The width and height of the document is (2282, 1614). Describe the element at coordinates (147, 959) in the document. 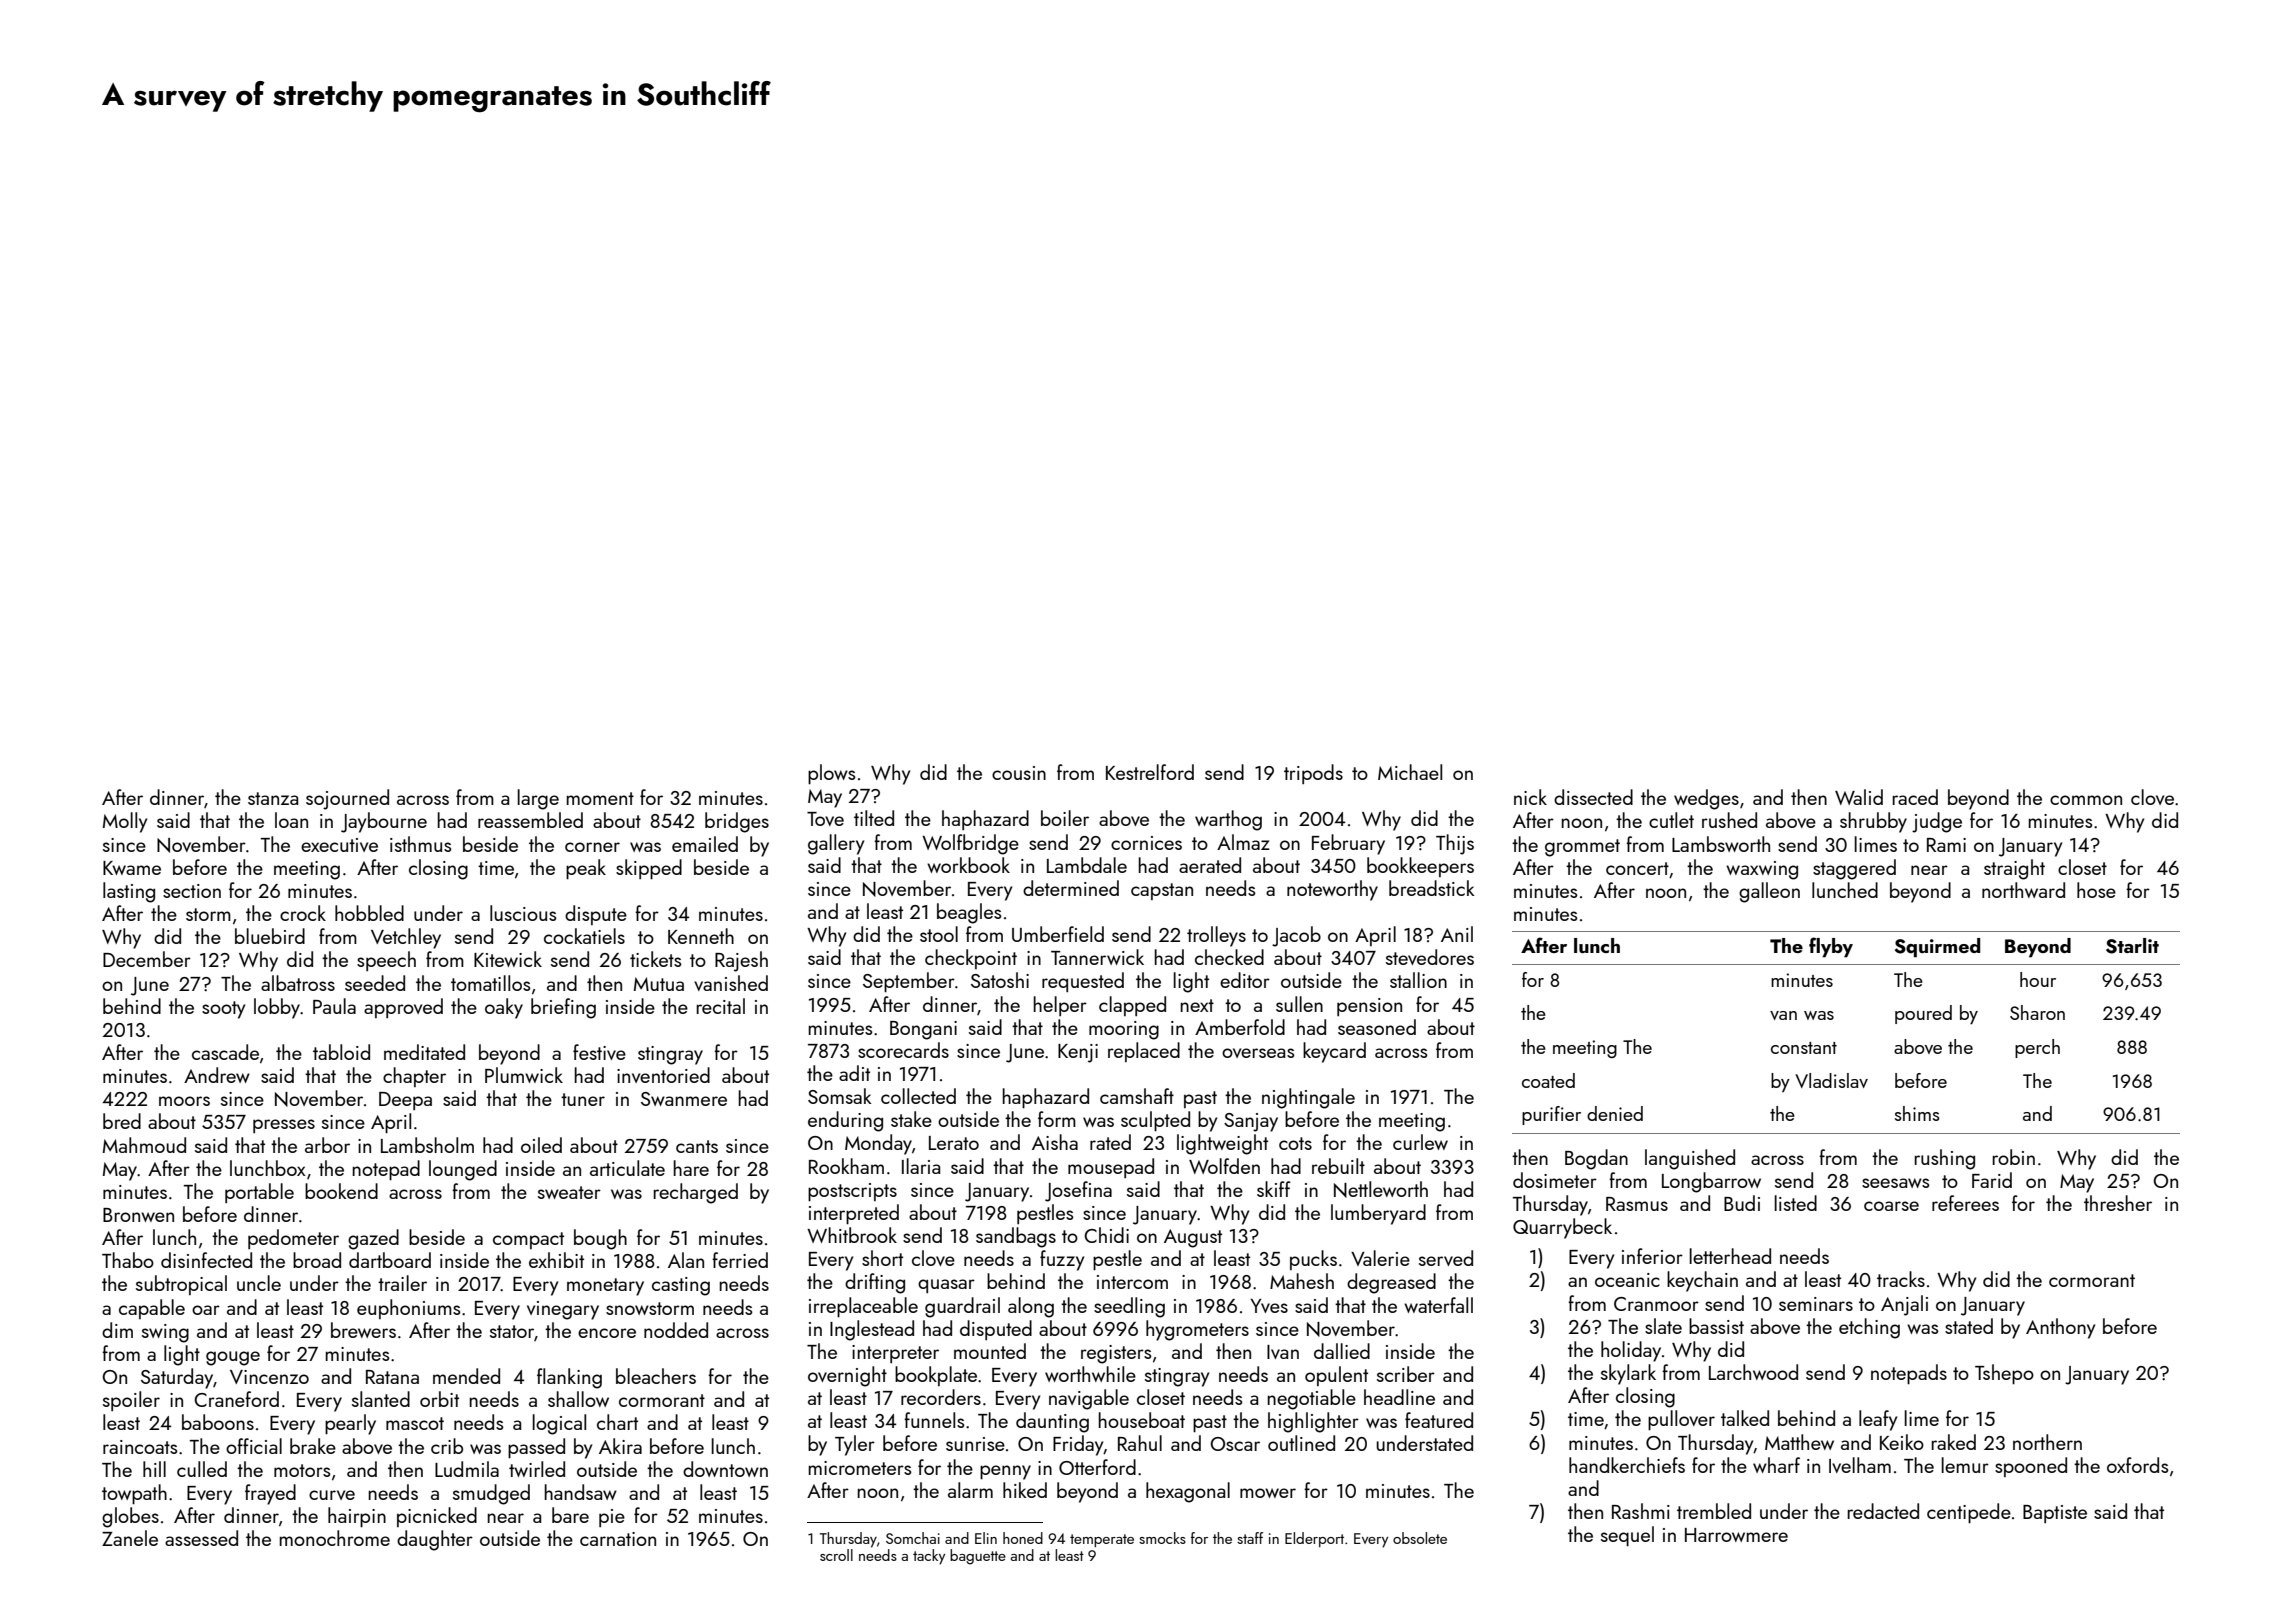

I see `December` at that location.
